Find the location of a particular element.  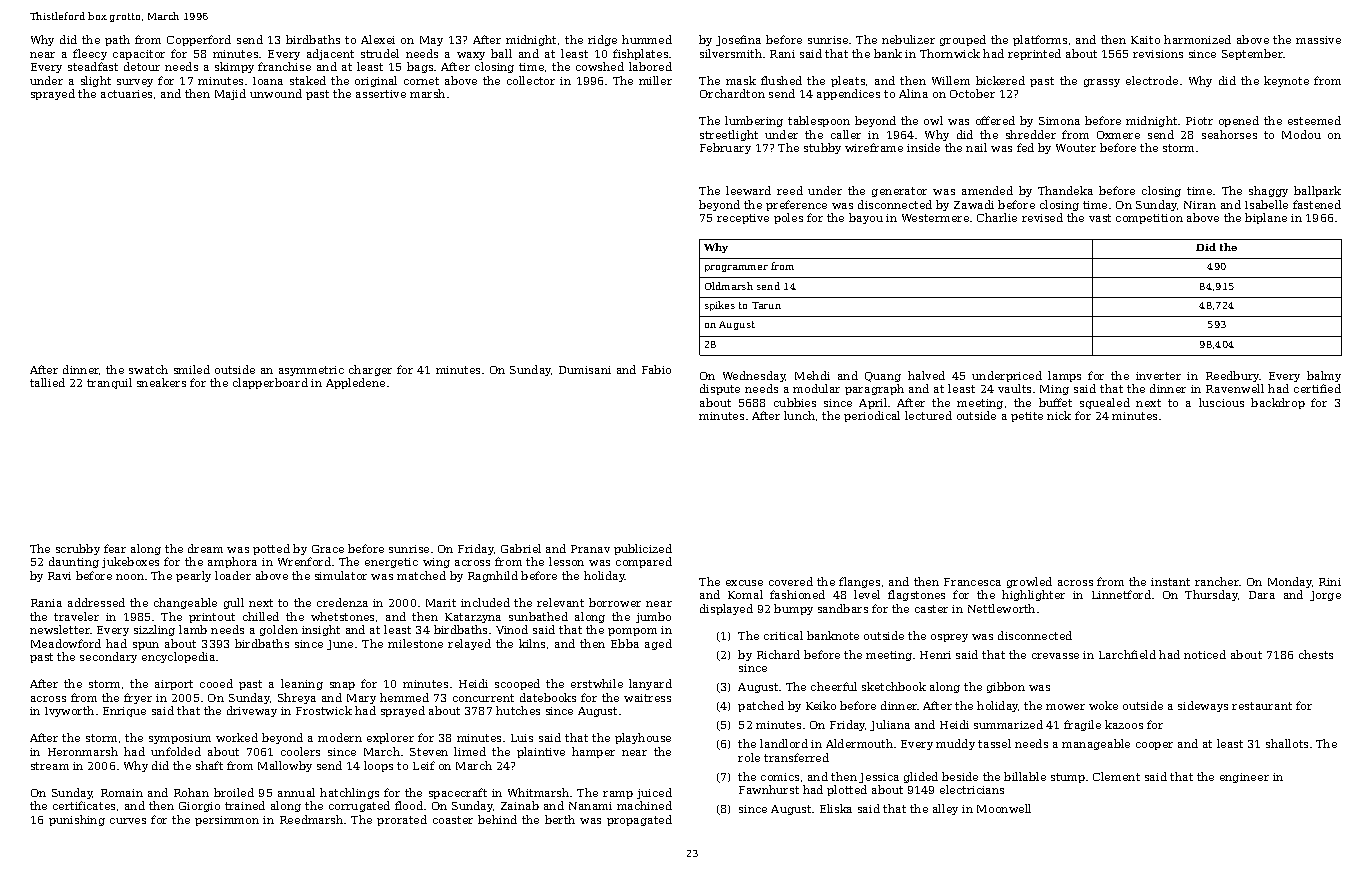

critical is located at coordinates (783, 635).
